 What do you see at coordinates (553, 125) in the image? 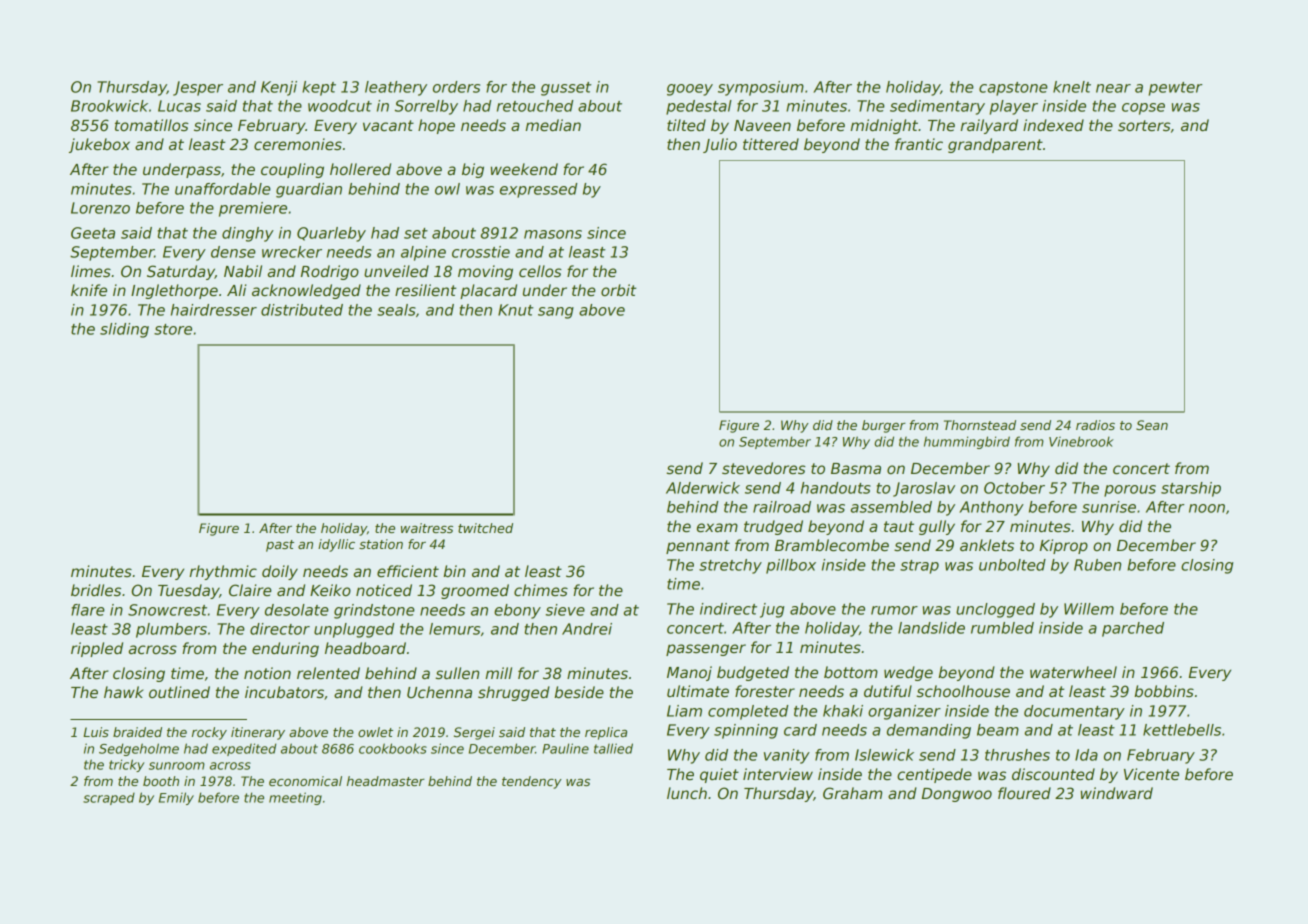
I see `median` at bounding box center [553, 125].
